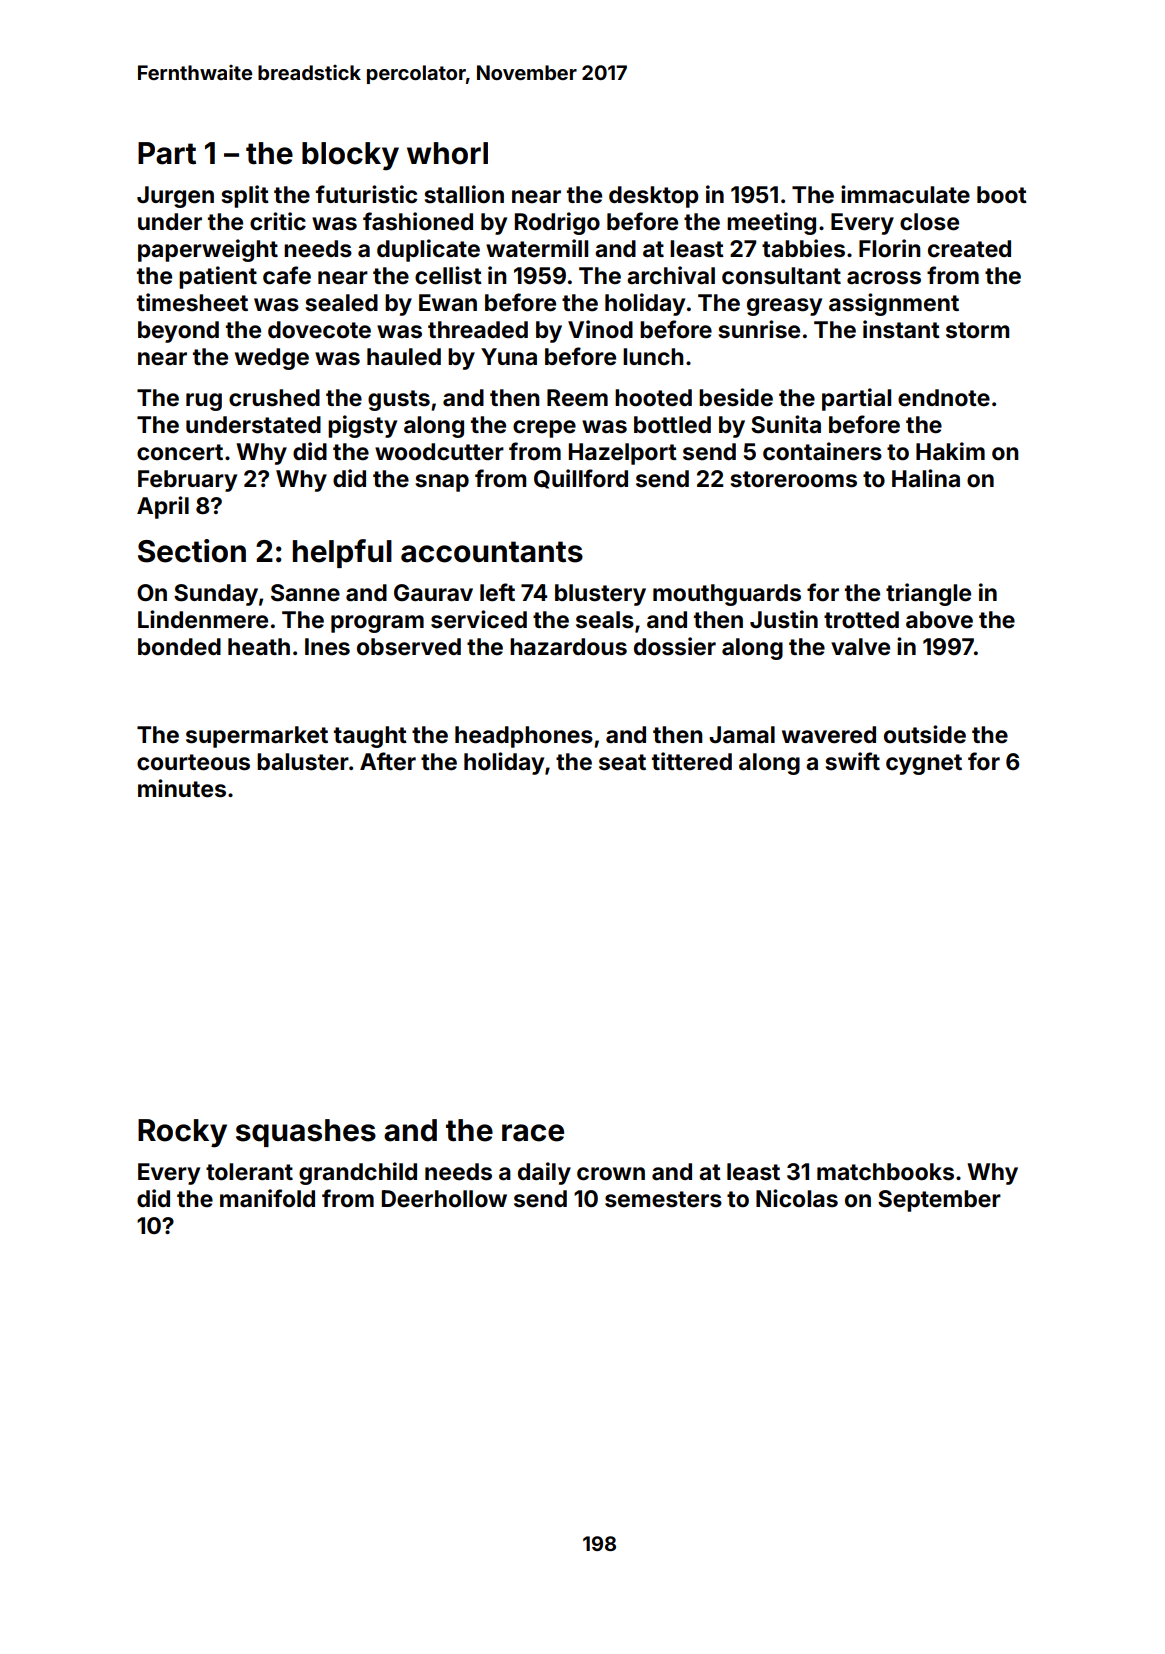  Describe the element at coordinates (939, 1201) in the image. I see `September` at that location.
